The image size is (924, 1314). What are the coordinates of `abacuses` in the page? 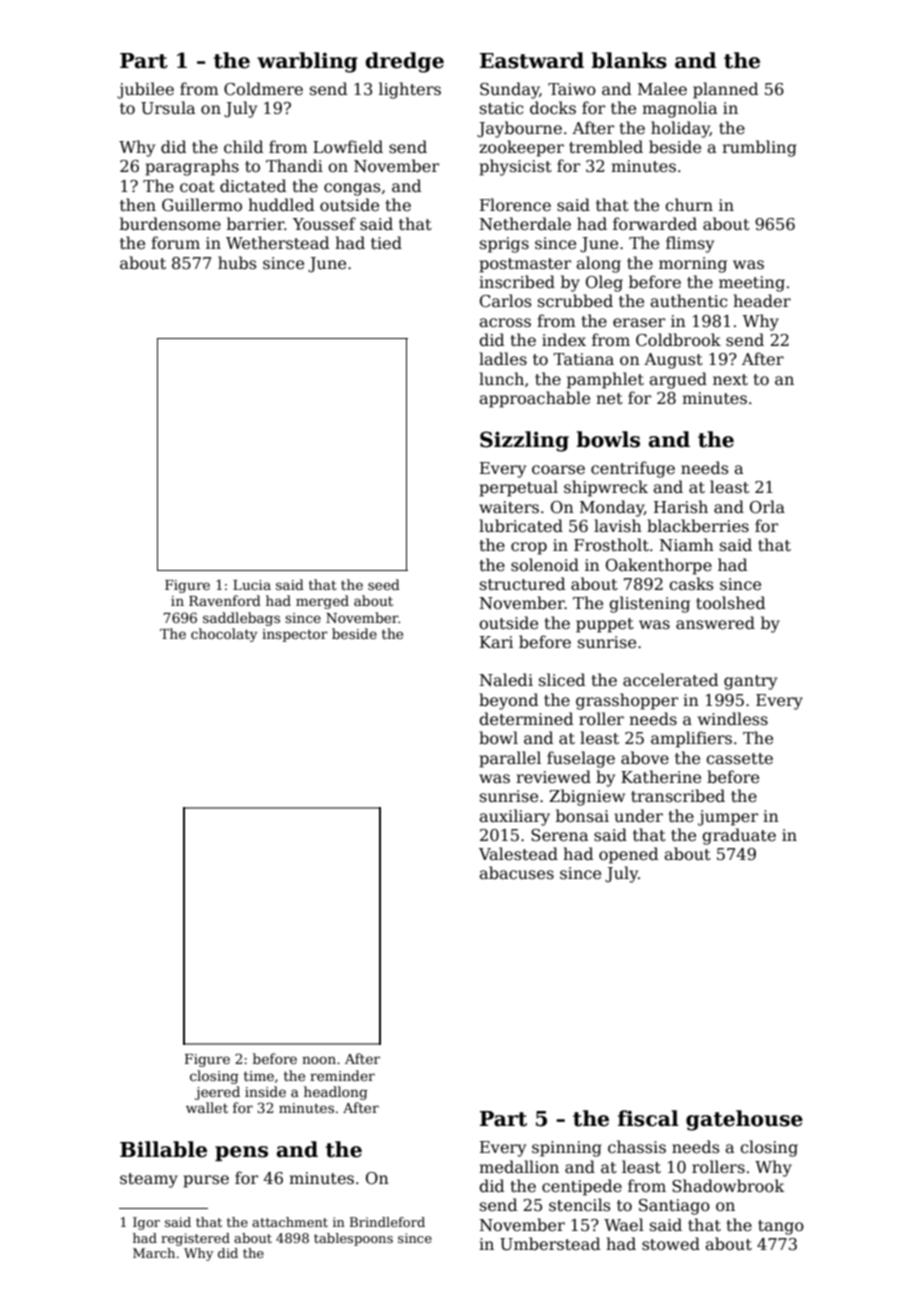 It's located at (516, 873).
